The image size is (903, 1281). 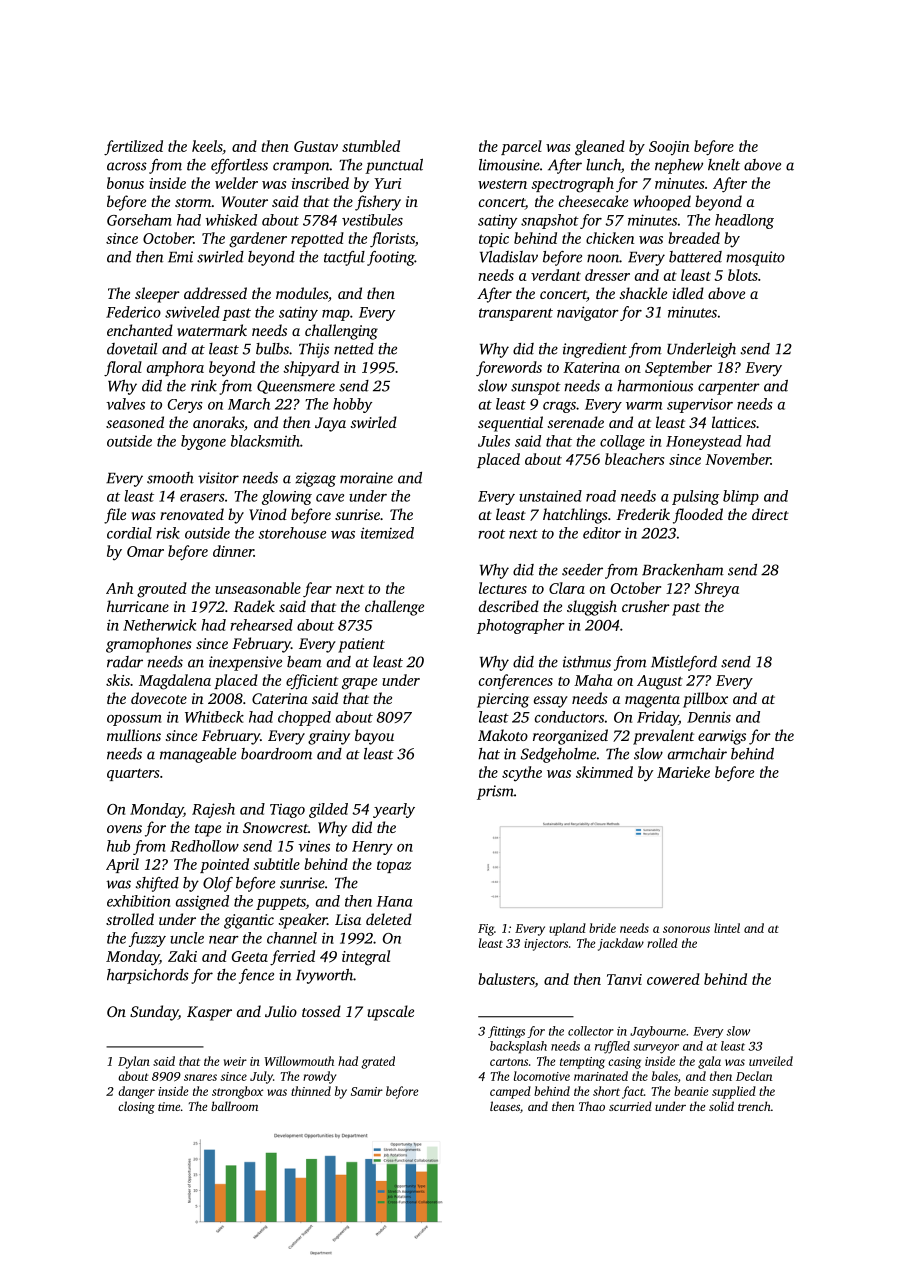 What do you see at coordinates (134, 1062) in the page?
I see `Dylan` at bounding box center [134, 1062].
